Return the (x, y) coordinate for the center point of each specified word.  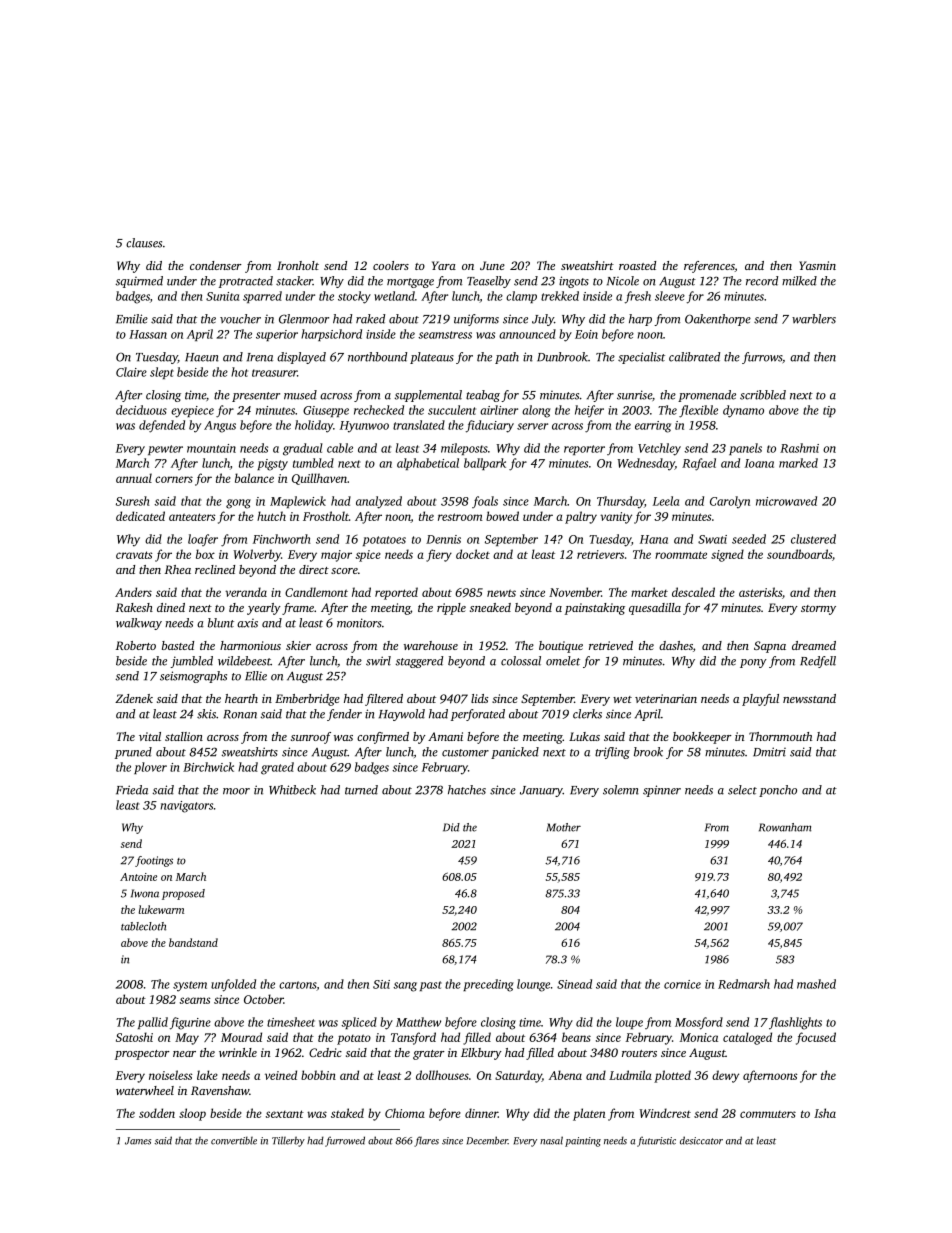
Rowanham (785, 827)
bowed (502, 516)
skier (298, 645)
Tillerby (288, 1141)
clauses (144, 243)
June (492, 265)
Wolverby (257, 555)
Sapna (770, 647)
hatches (467, 790)
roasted (637, 265)
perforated (478, 715)
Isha (825, 1113)
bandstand (193, 942)
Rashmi (799, 448)
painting (583, 1142)
